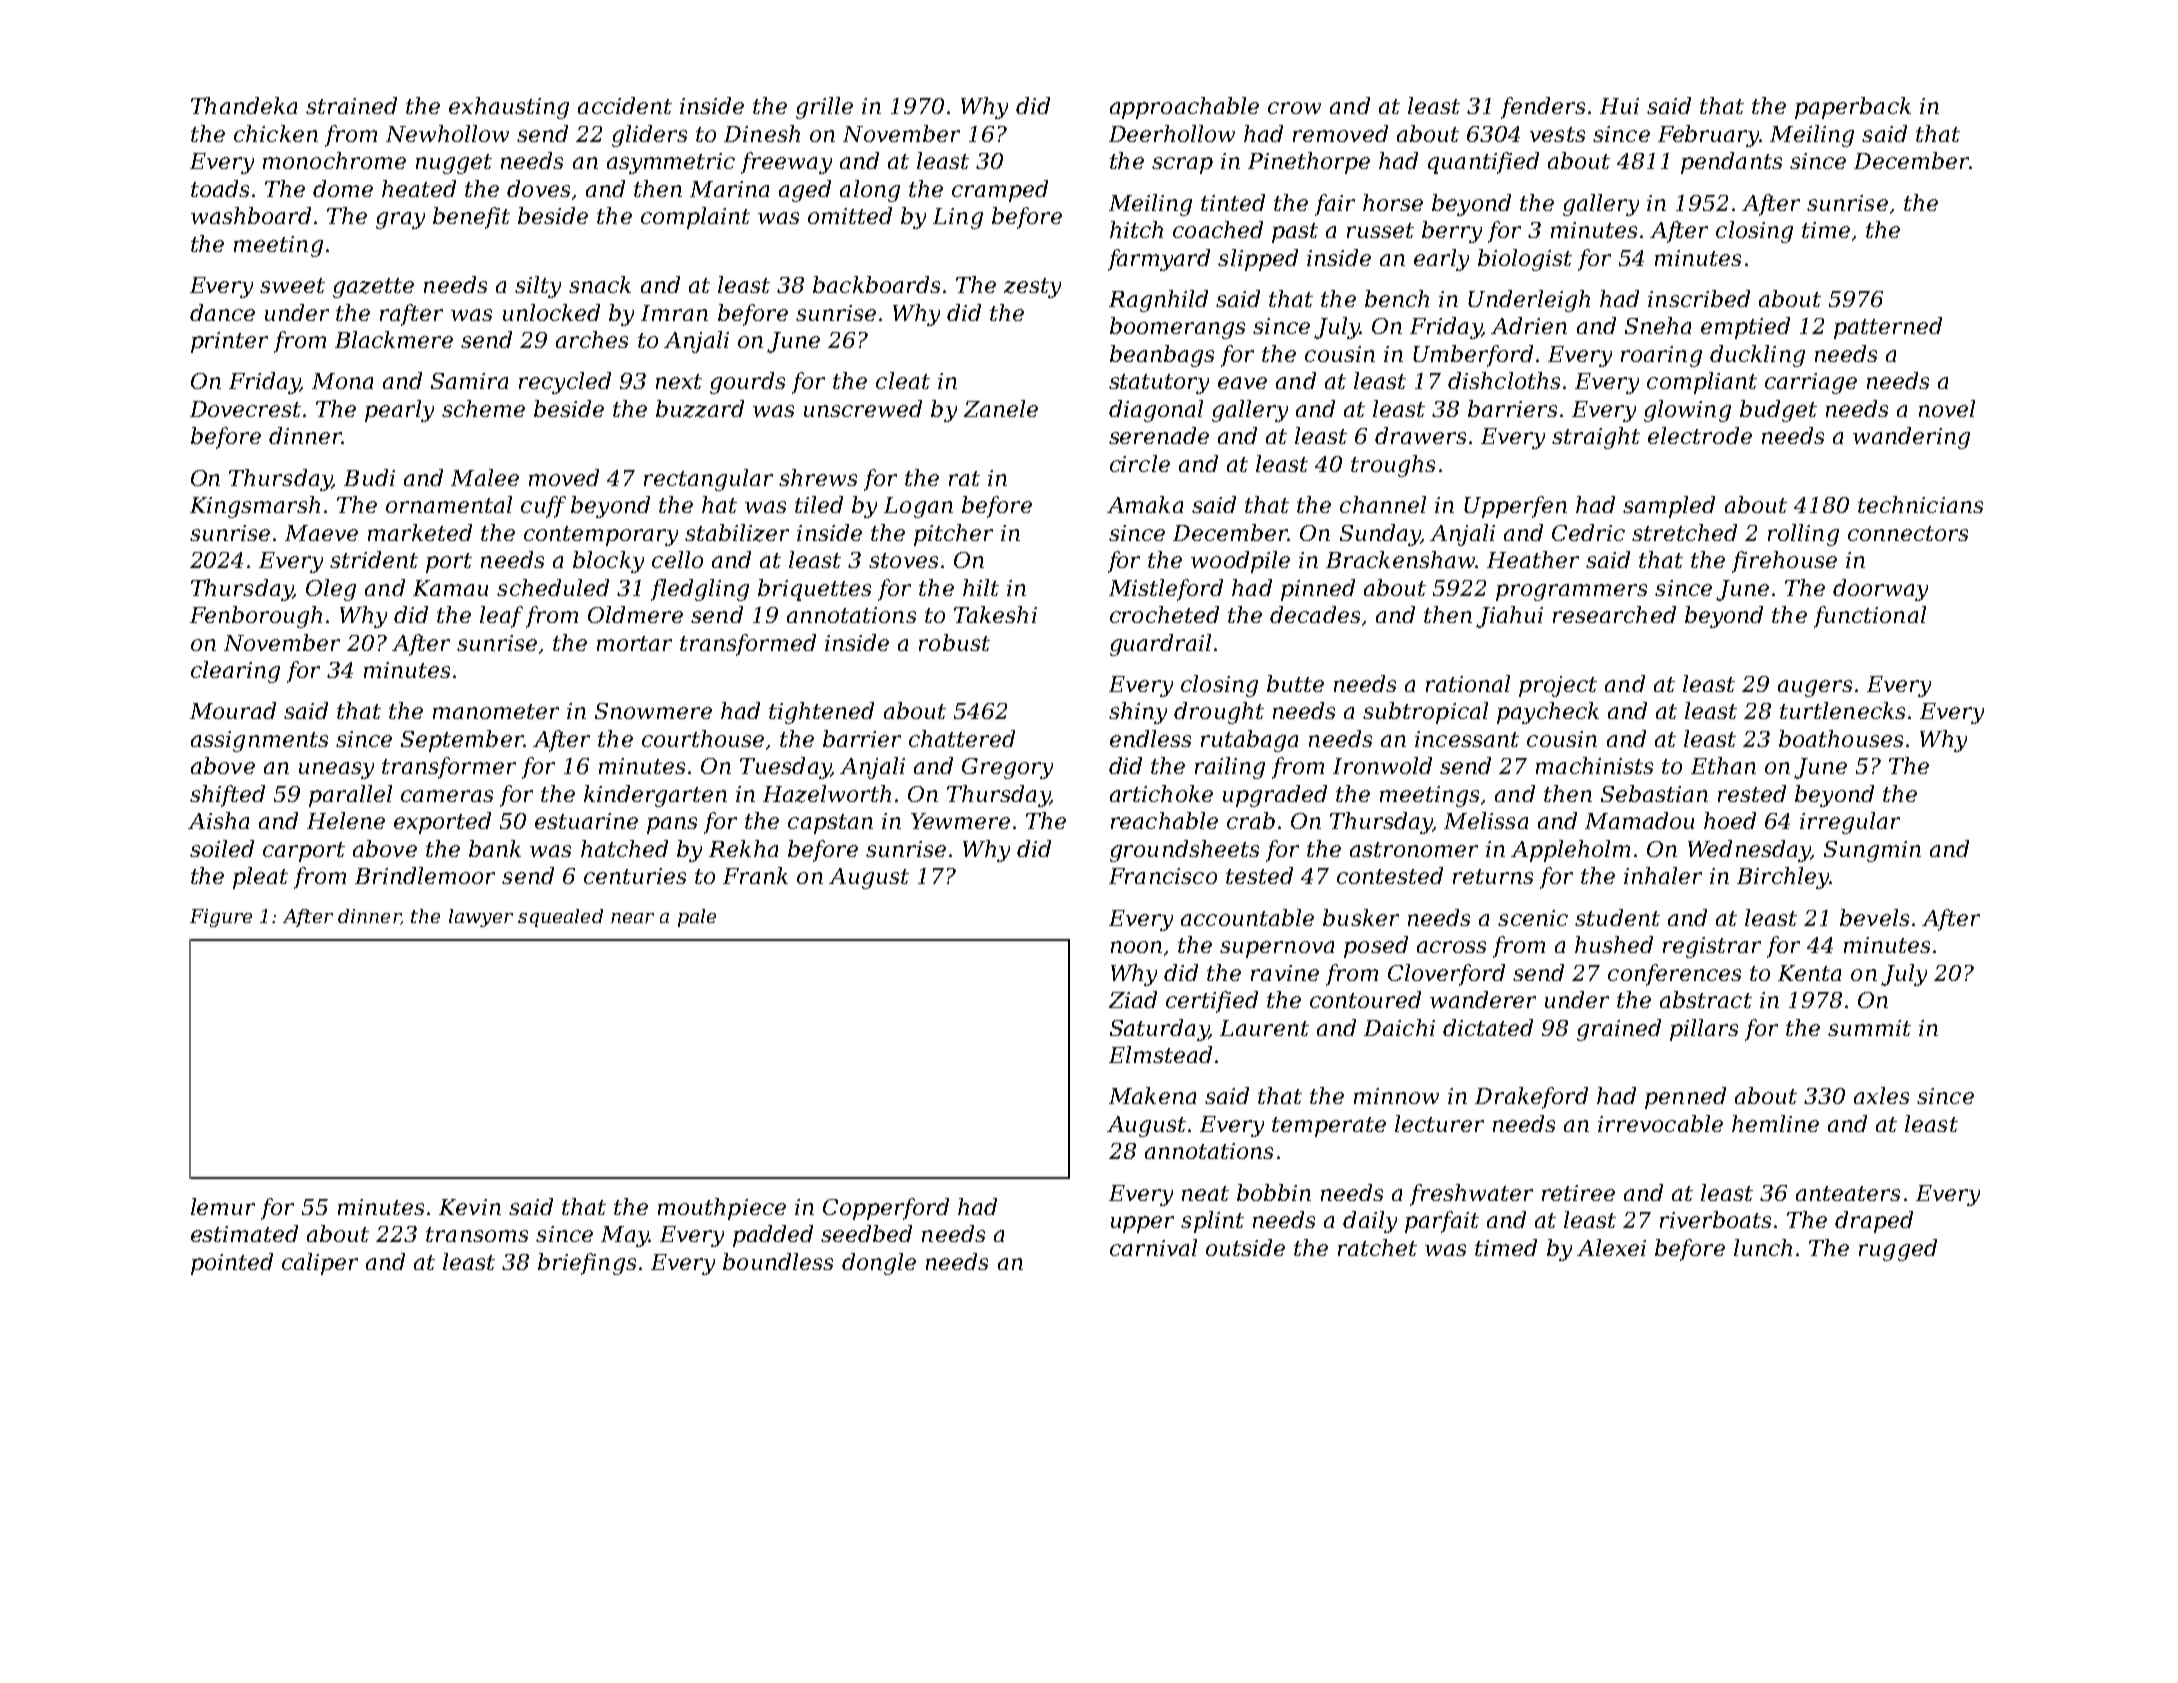 Image resolution: width=2178 pixels, height=1683 pixels. Describe the element at coordinates (1136, 947) in the screenshot. I see `noon` at that location.
